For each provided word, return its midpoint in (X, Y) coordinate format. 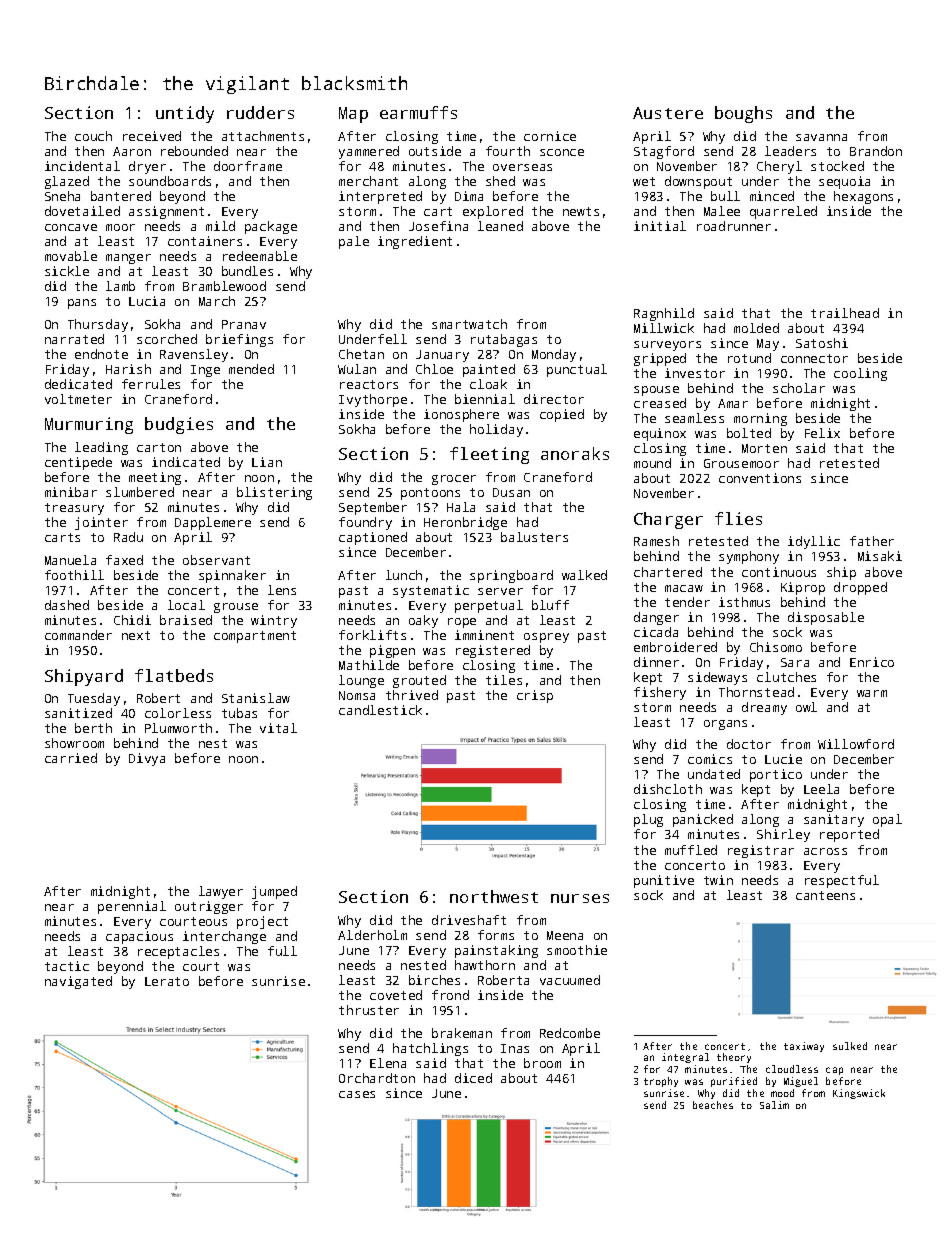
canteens (825, 895)
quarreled (783, 212)
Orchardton (377, 1078)
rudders (260, 112)
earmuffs (418, 112)
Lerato (167, 981)
